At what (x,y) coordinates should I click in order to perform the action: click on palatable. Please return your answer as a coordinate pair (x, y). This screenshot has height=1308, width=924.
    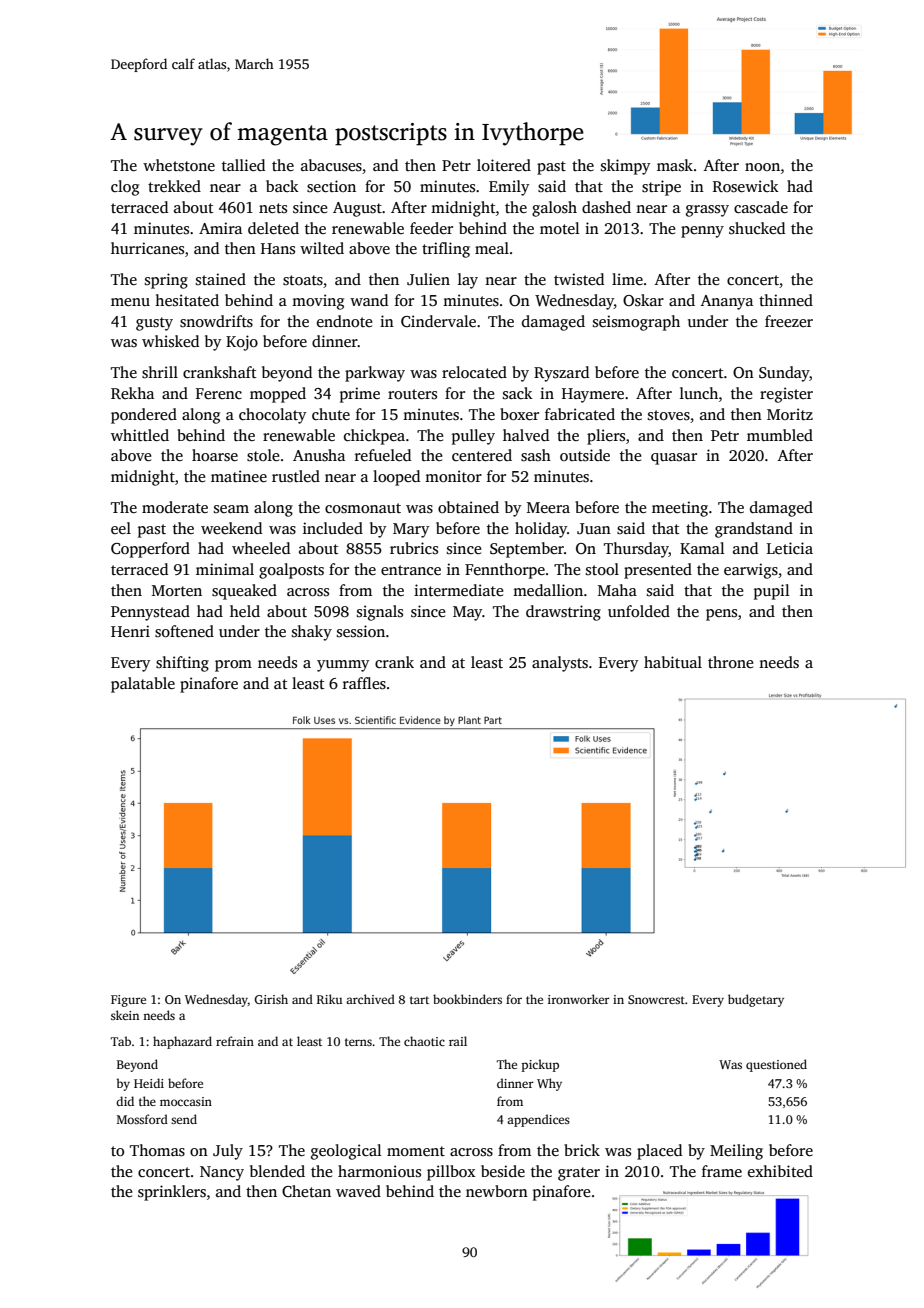
    Looking at the image, I should click on (143, 685).
